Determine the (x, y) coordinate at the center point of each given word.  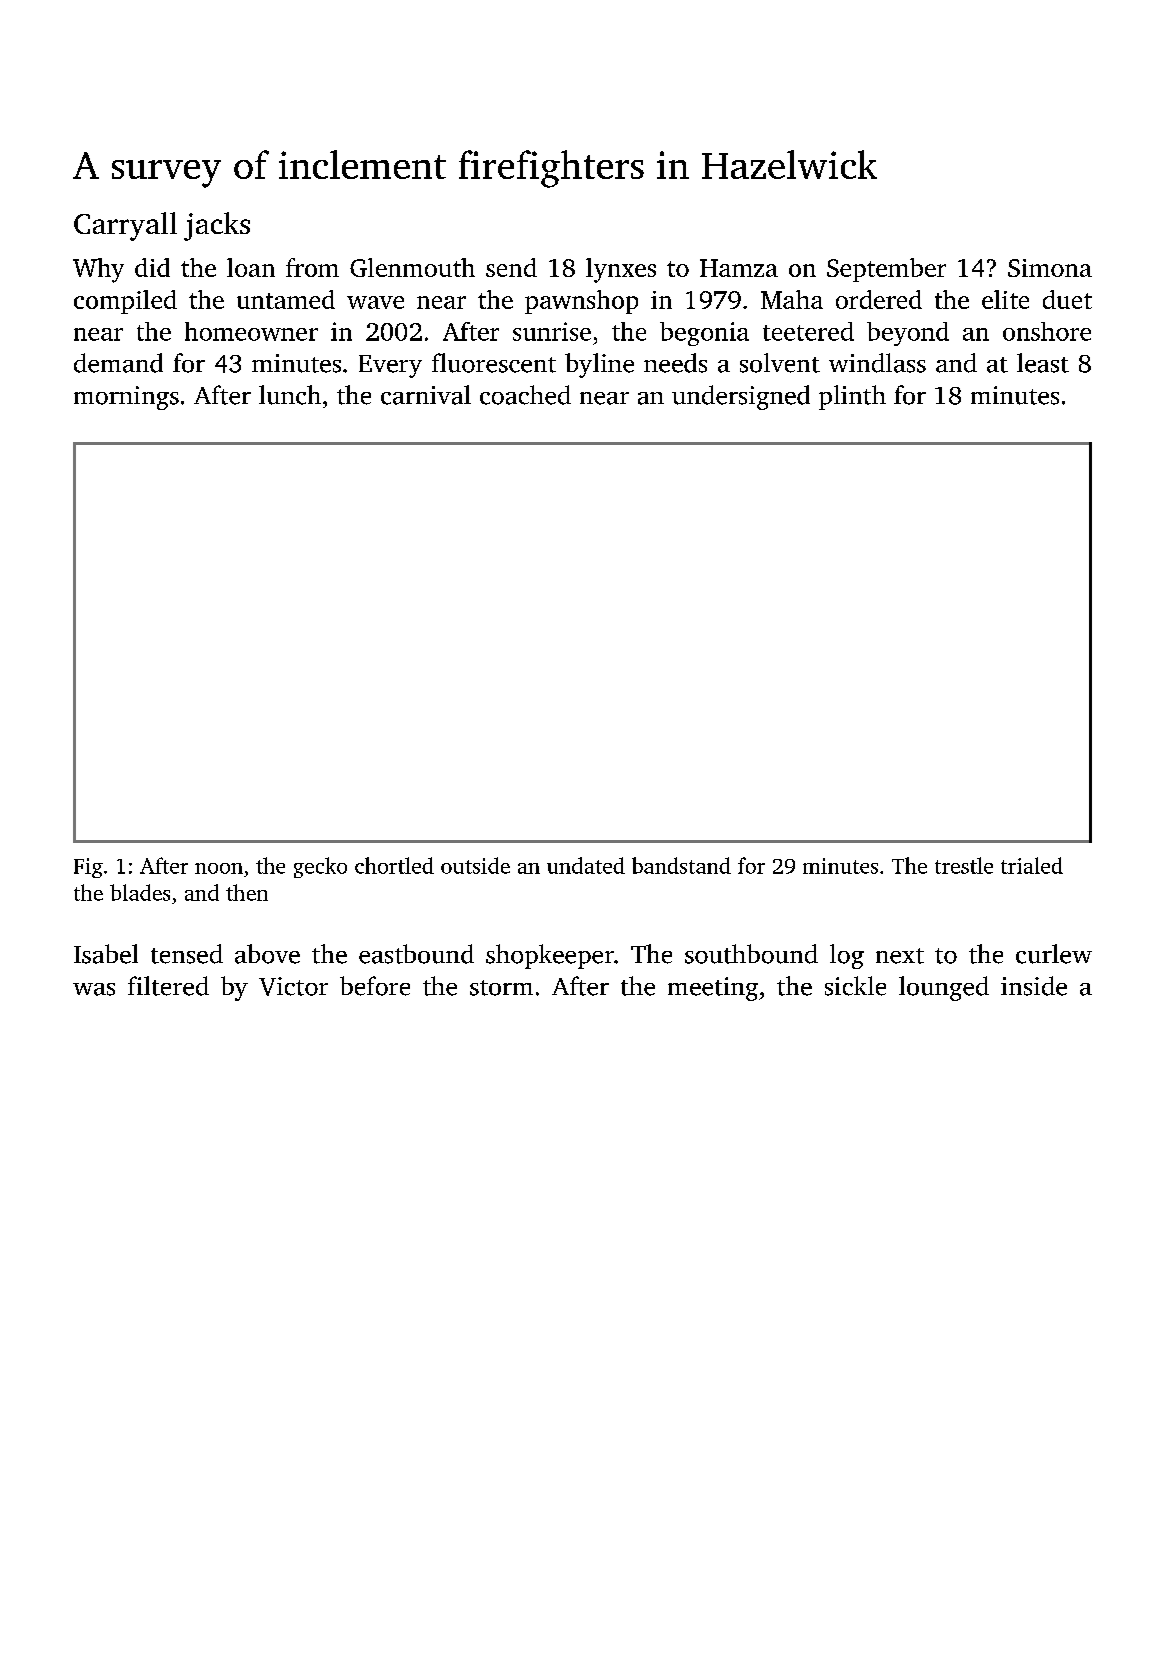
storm (501, 988)
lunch (290, 395)
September (886, 270)
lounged (944, 988)
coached (525, 395)
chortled (394, 865)
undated (586, 865)
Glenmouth (412, 267)
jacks (217, 226)
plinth (852, 397)
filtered (168, 986)
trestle (964, 865)
